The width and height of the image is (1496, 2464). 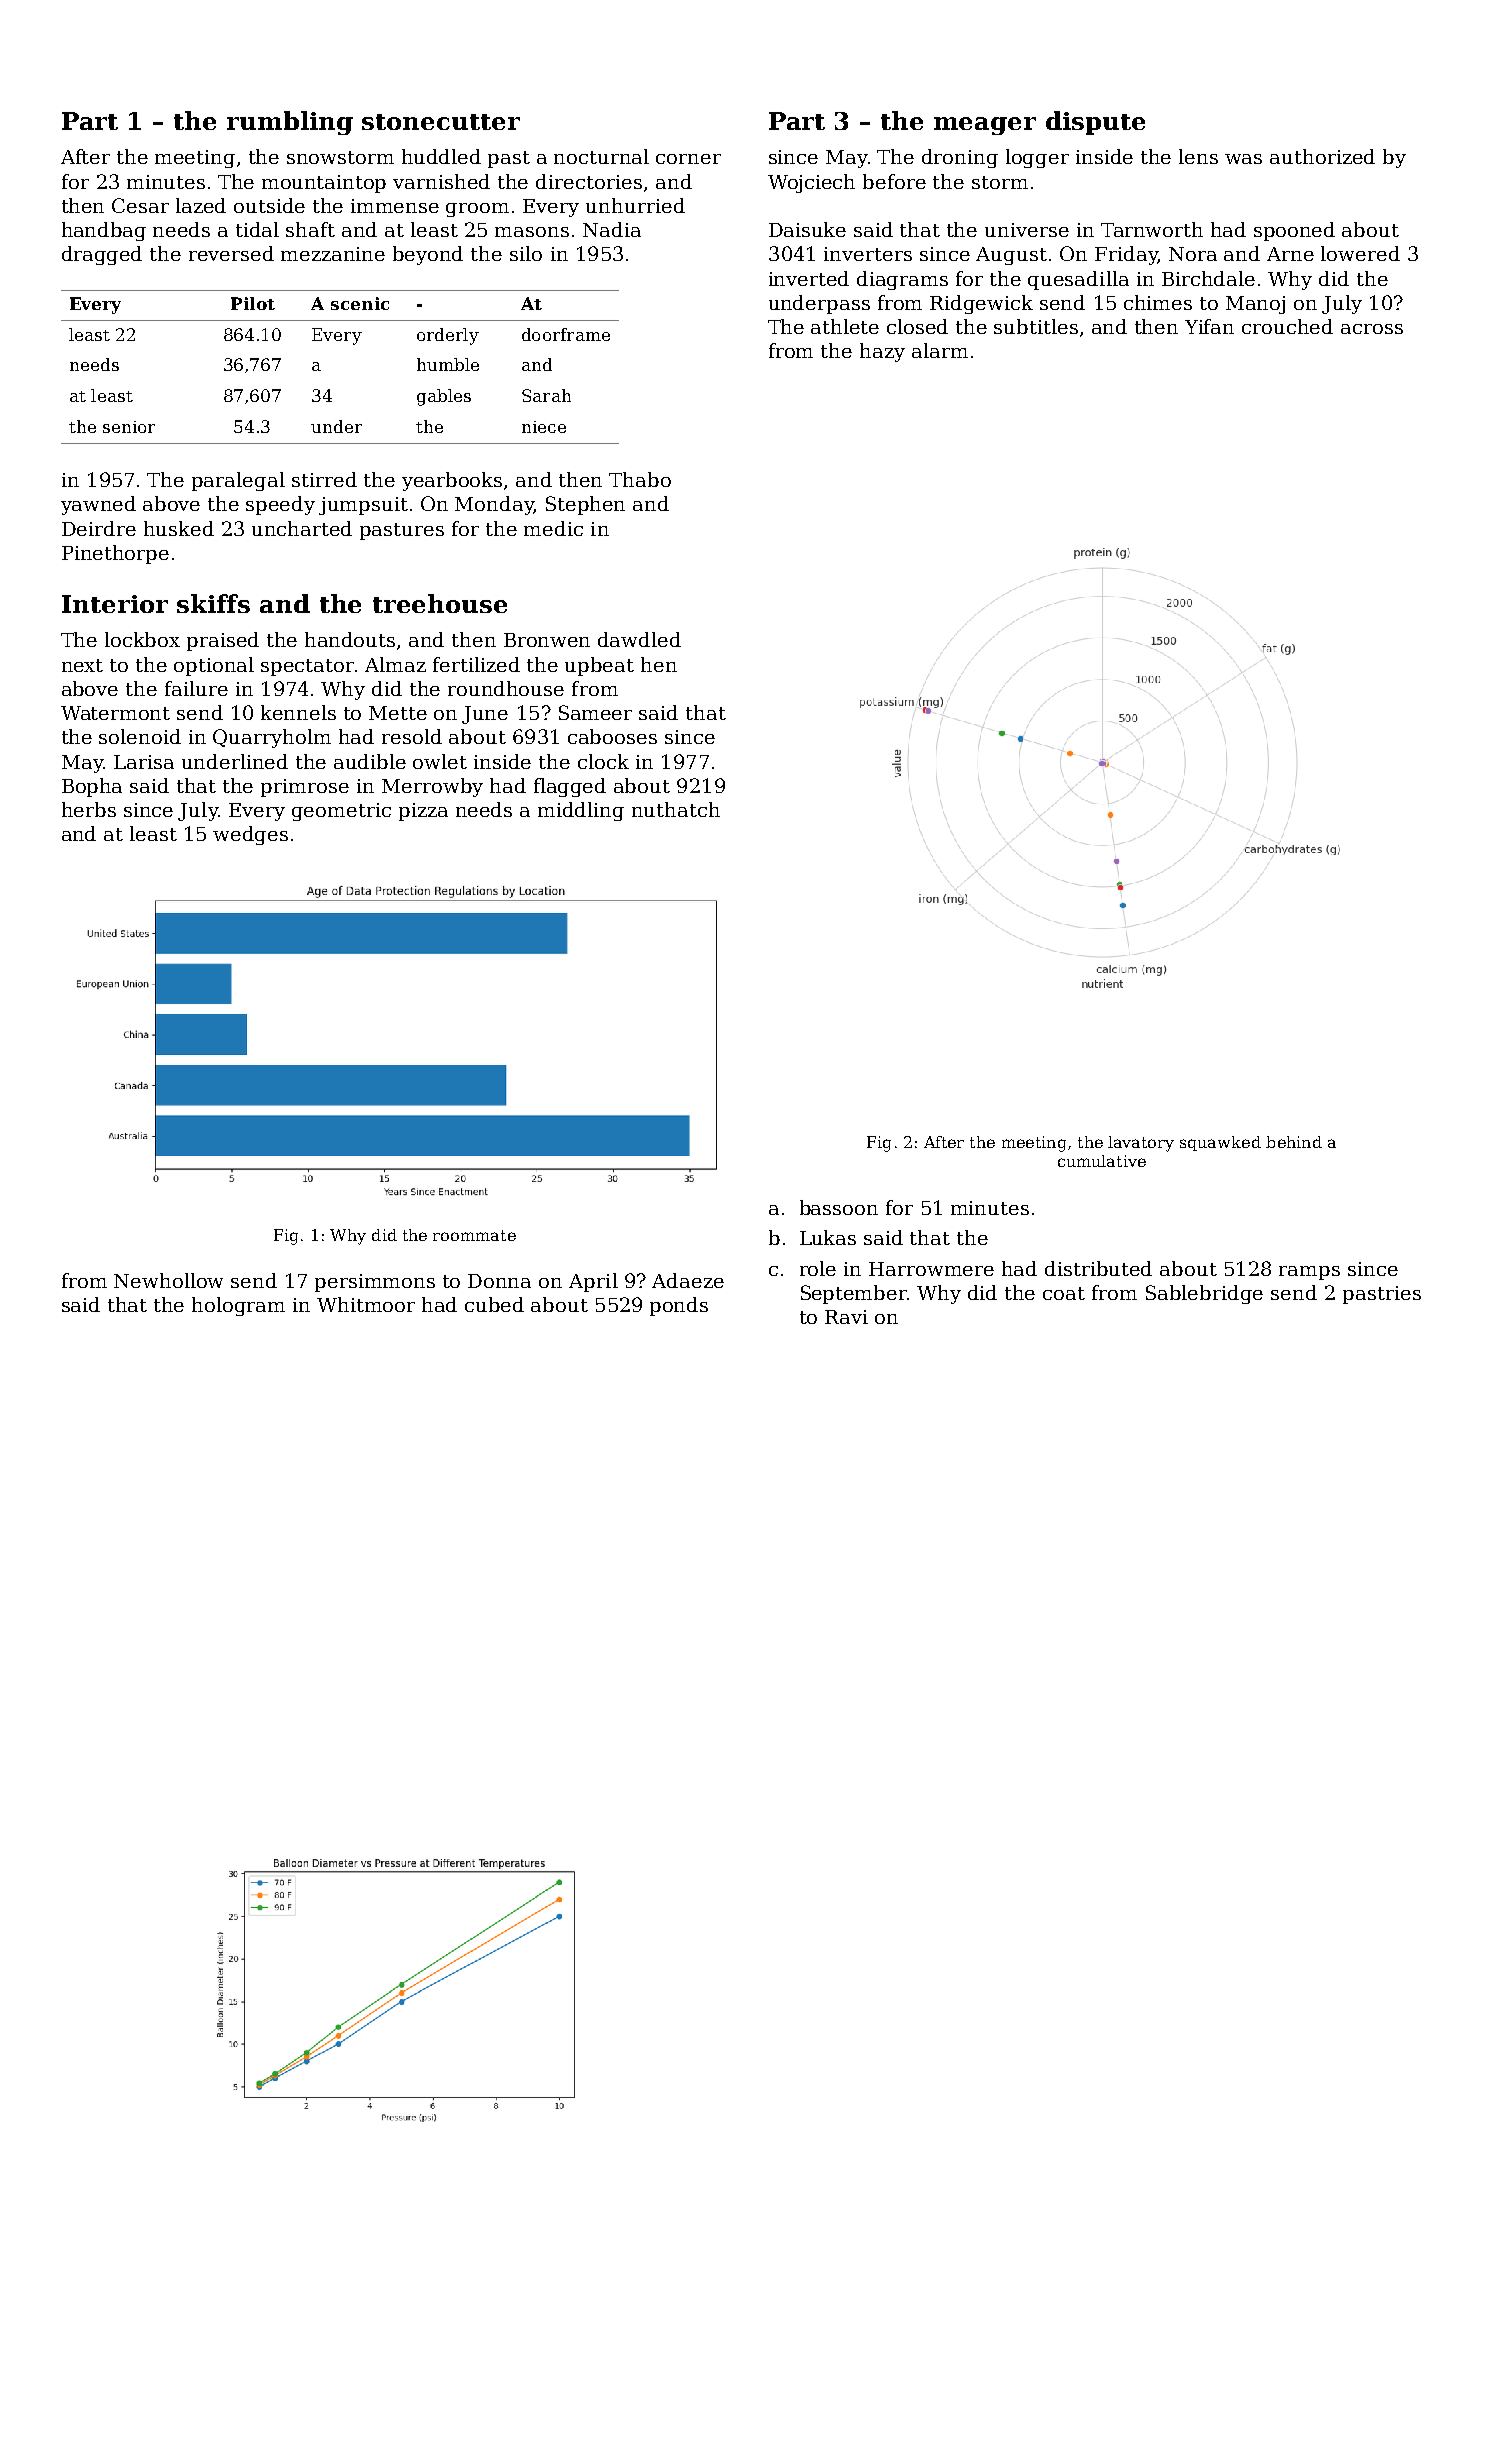 What do you see at coordinates (1322, 156) in the image?
I see `authorized` at bounding box center [1322, 156].
